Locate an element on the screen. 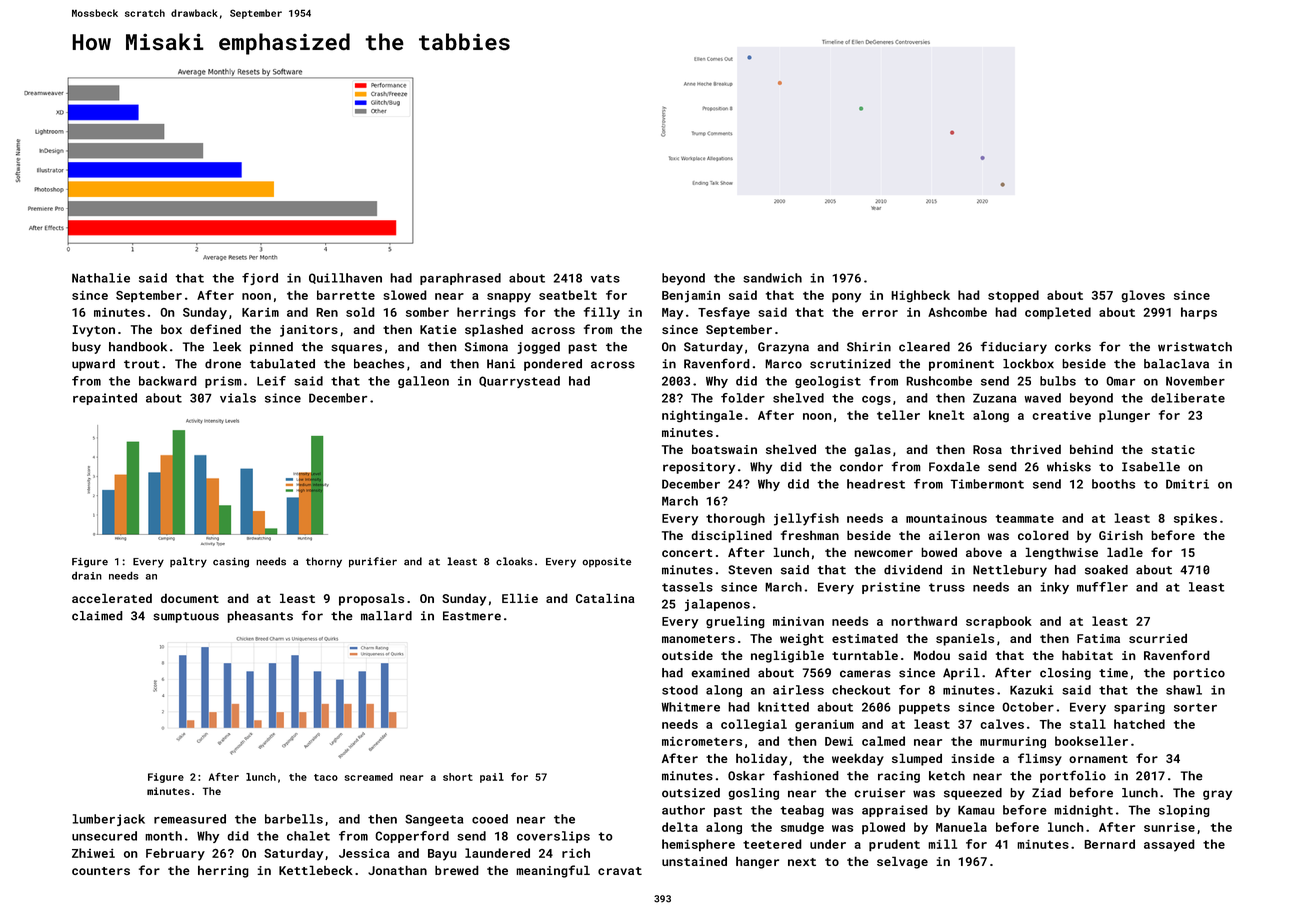  nightingale is located at coordinates (702, 416).
